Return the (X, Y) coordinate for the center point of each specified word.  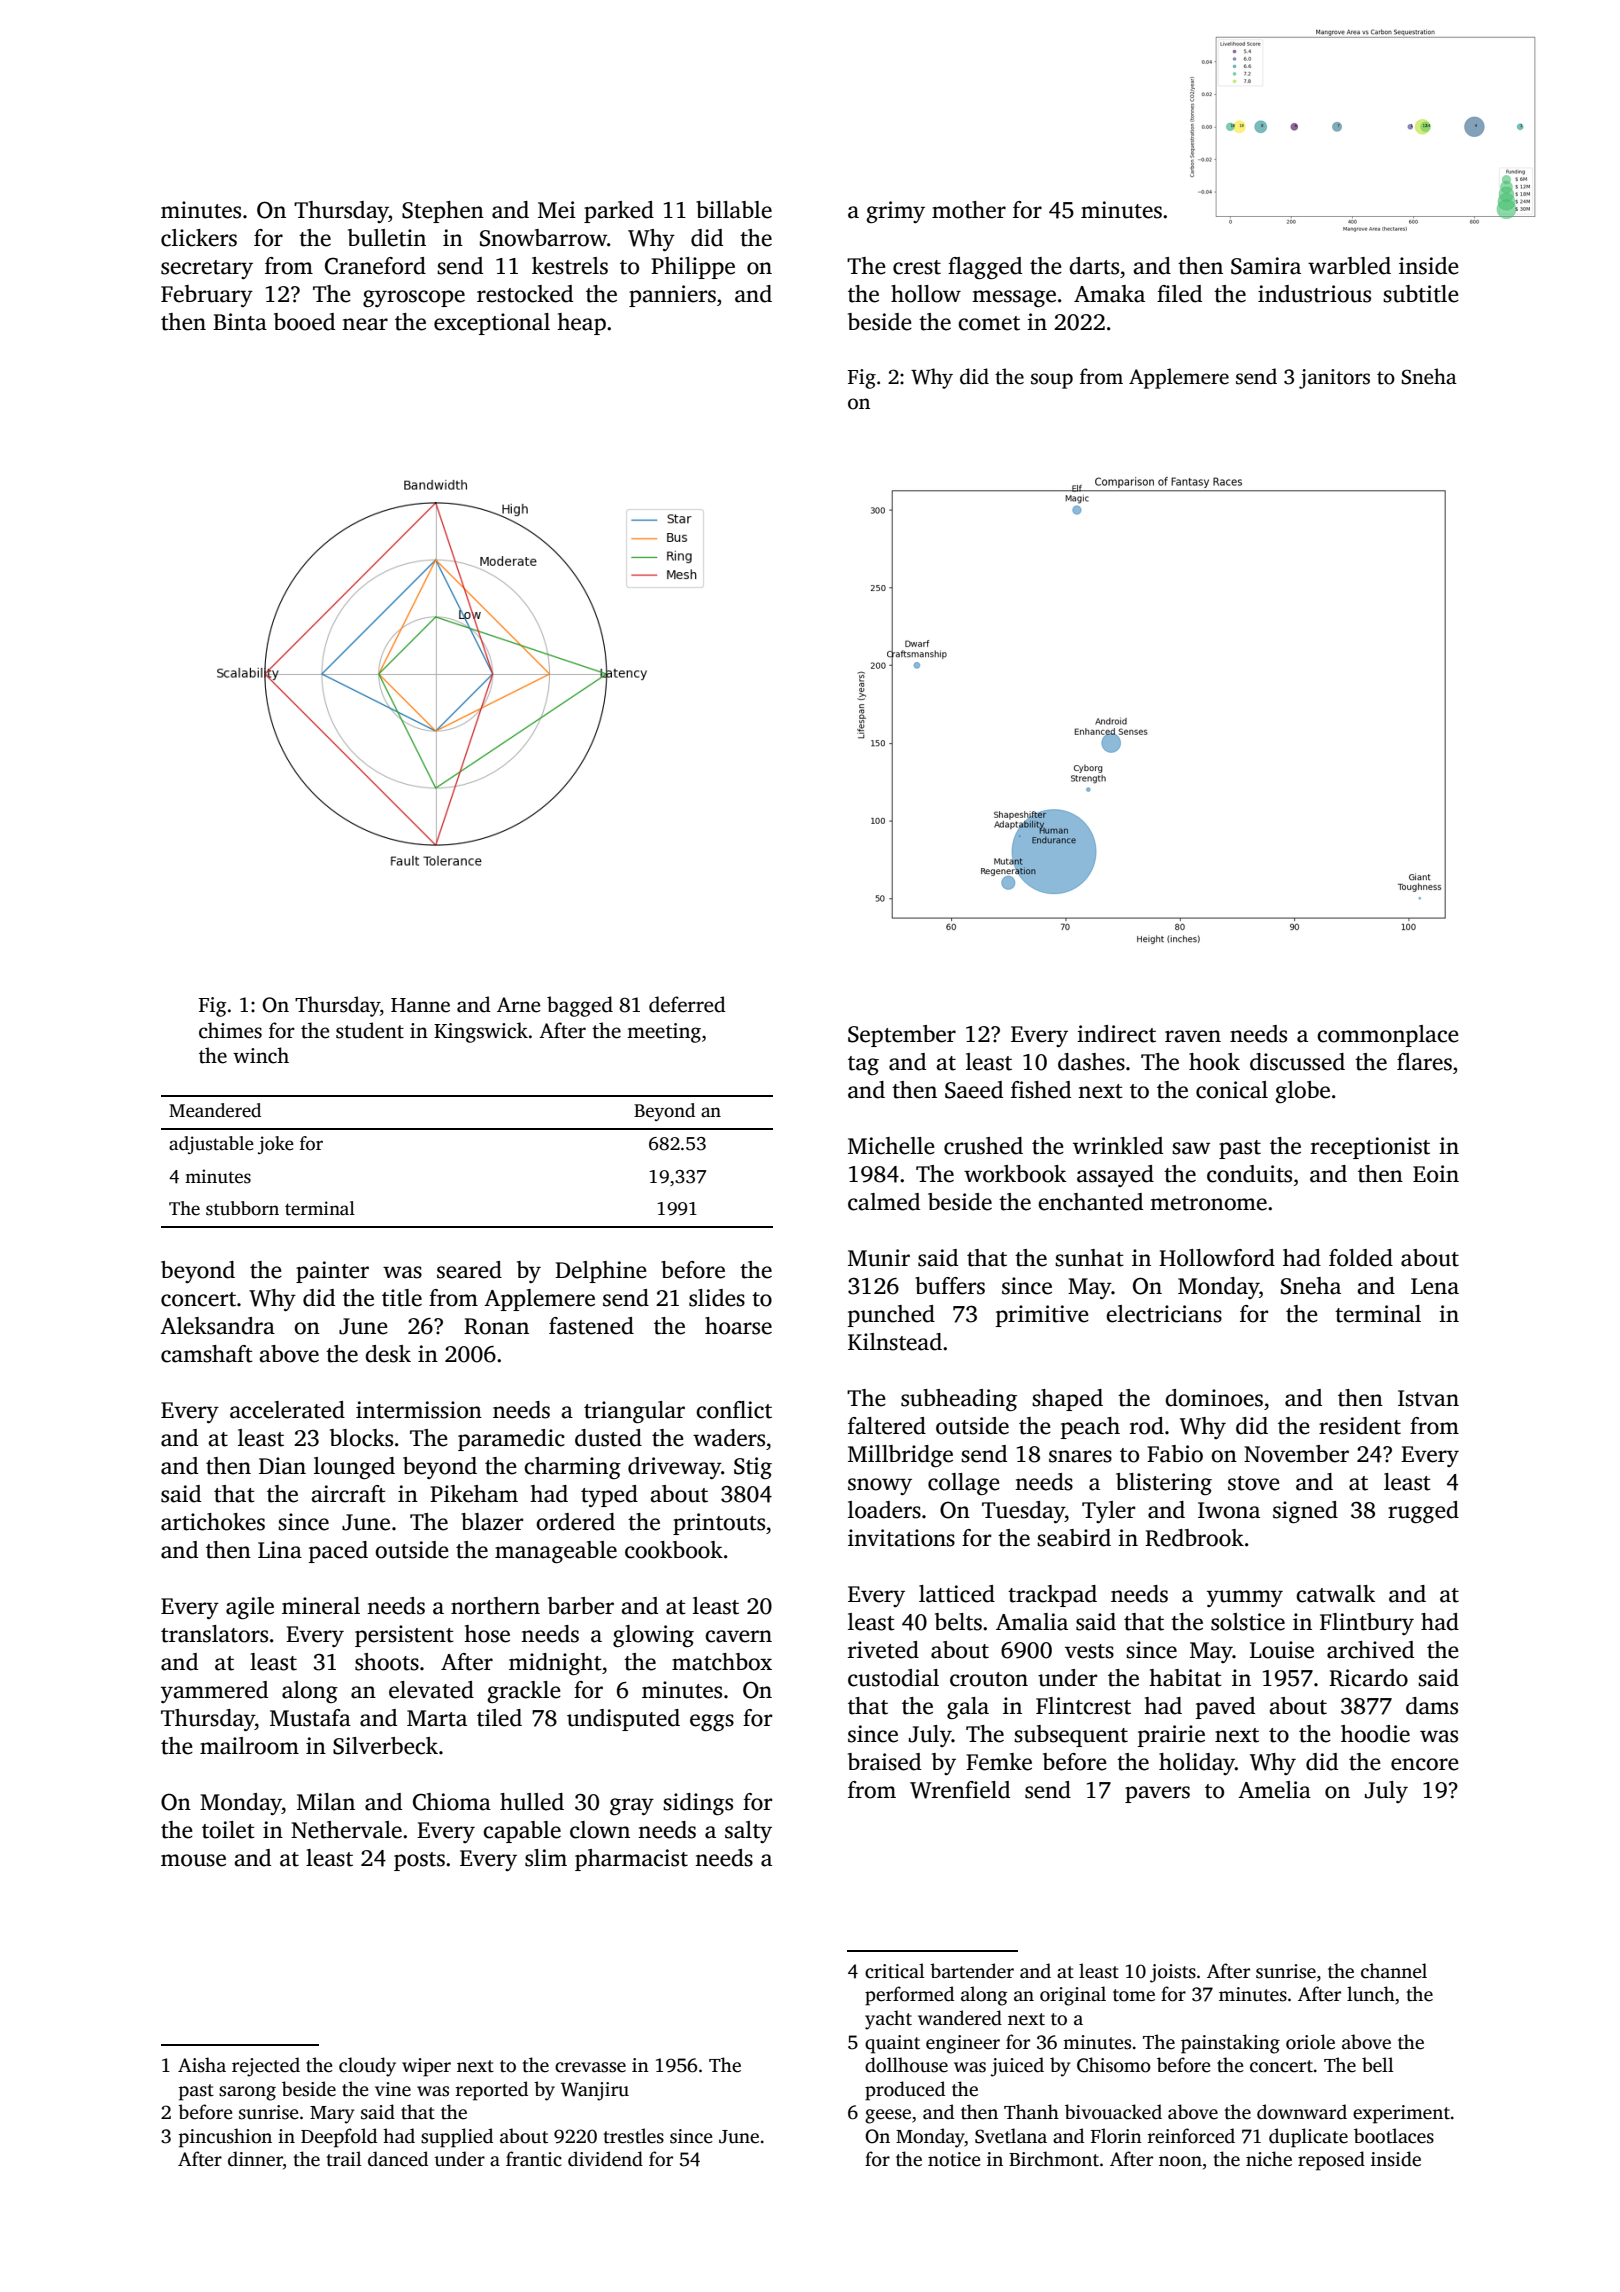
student (370, 1030)
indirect (1116, 1034)
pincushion (225, 2138)
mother (969, 210)
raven (1193, 1036)
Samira (1266, 266)
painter (332, 1272)
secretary (207, 269)
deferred (687, 1004)
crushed (983, 1146)
